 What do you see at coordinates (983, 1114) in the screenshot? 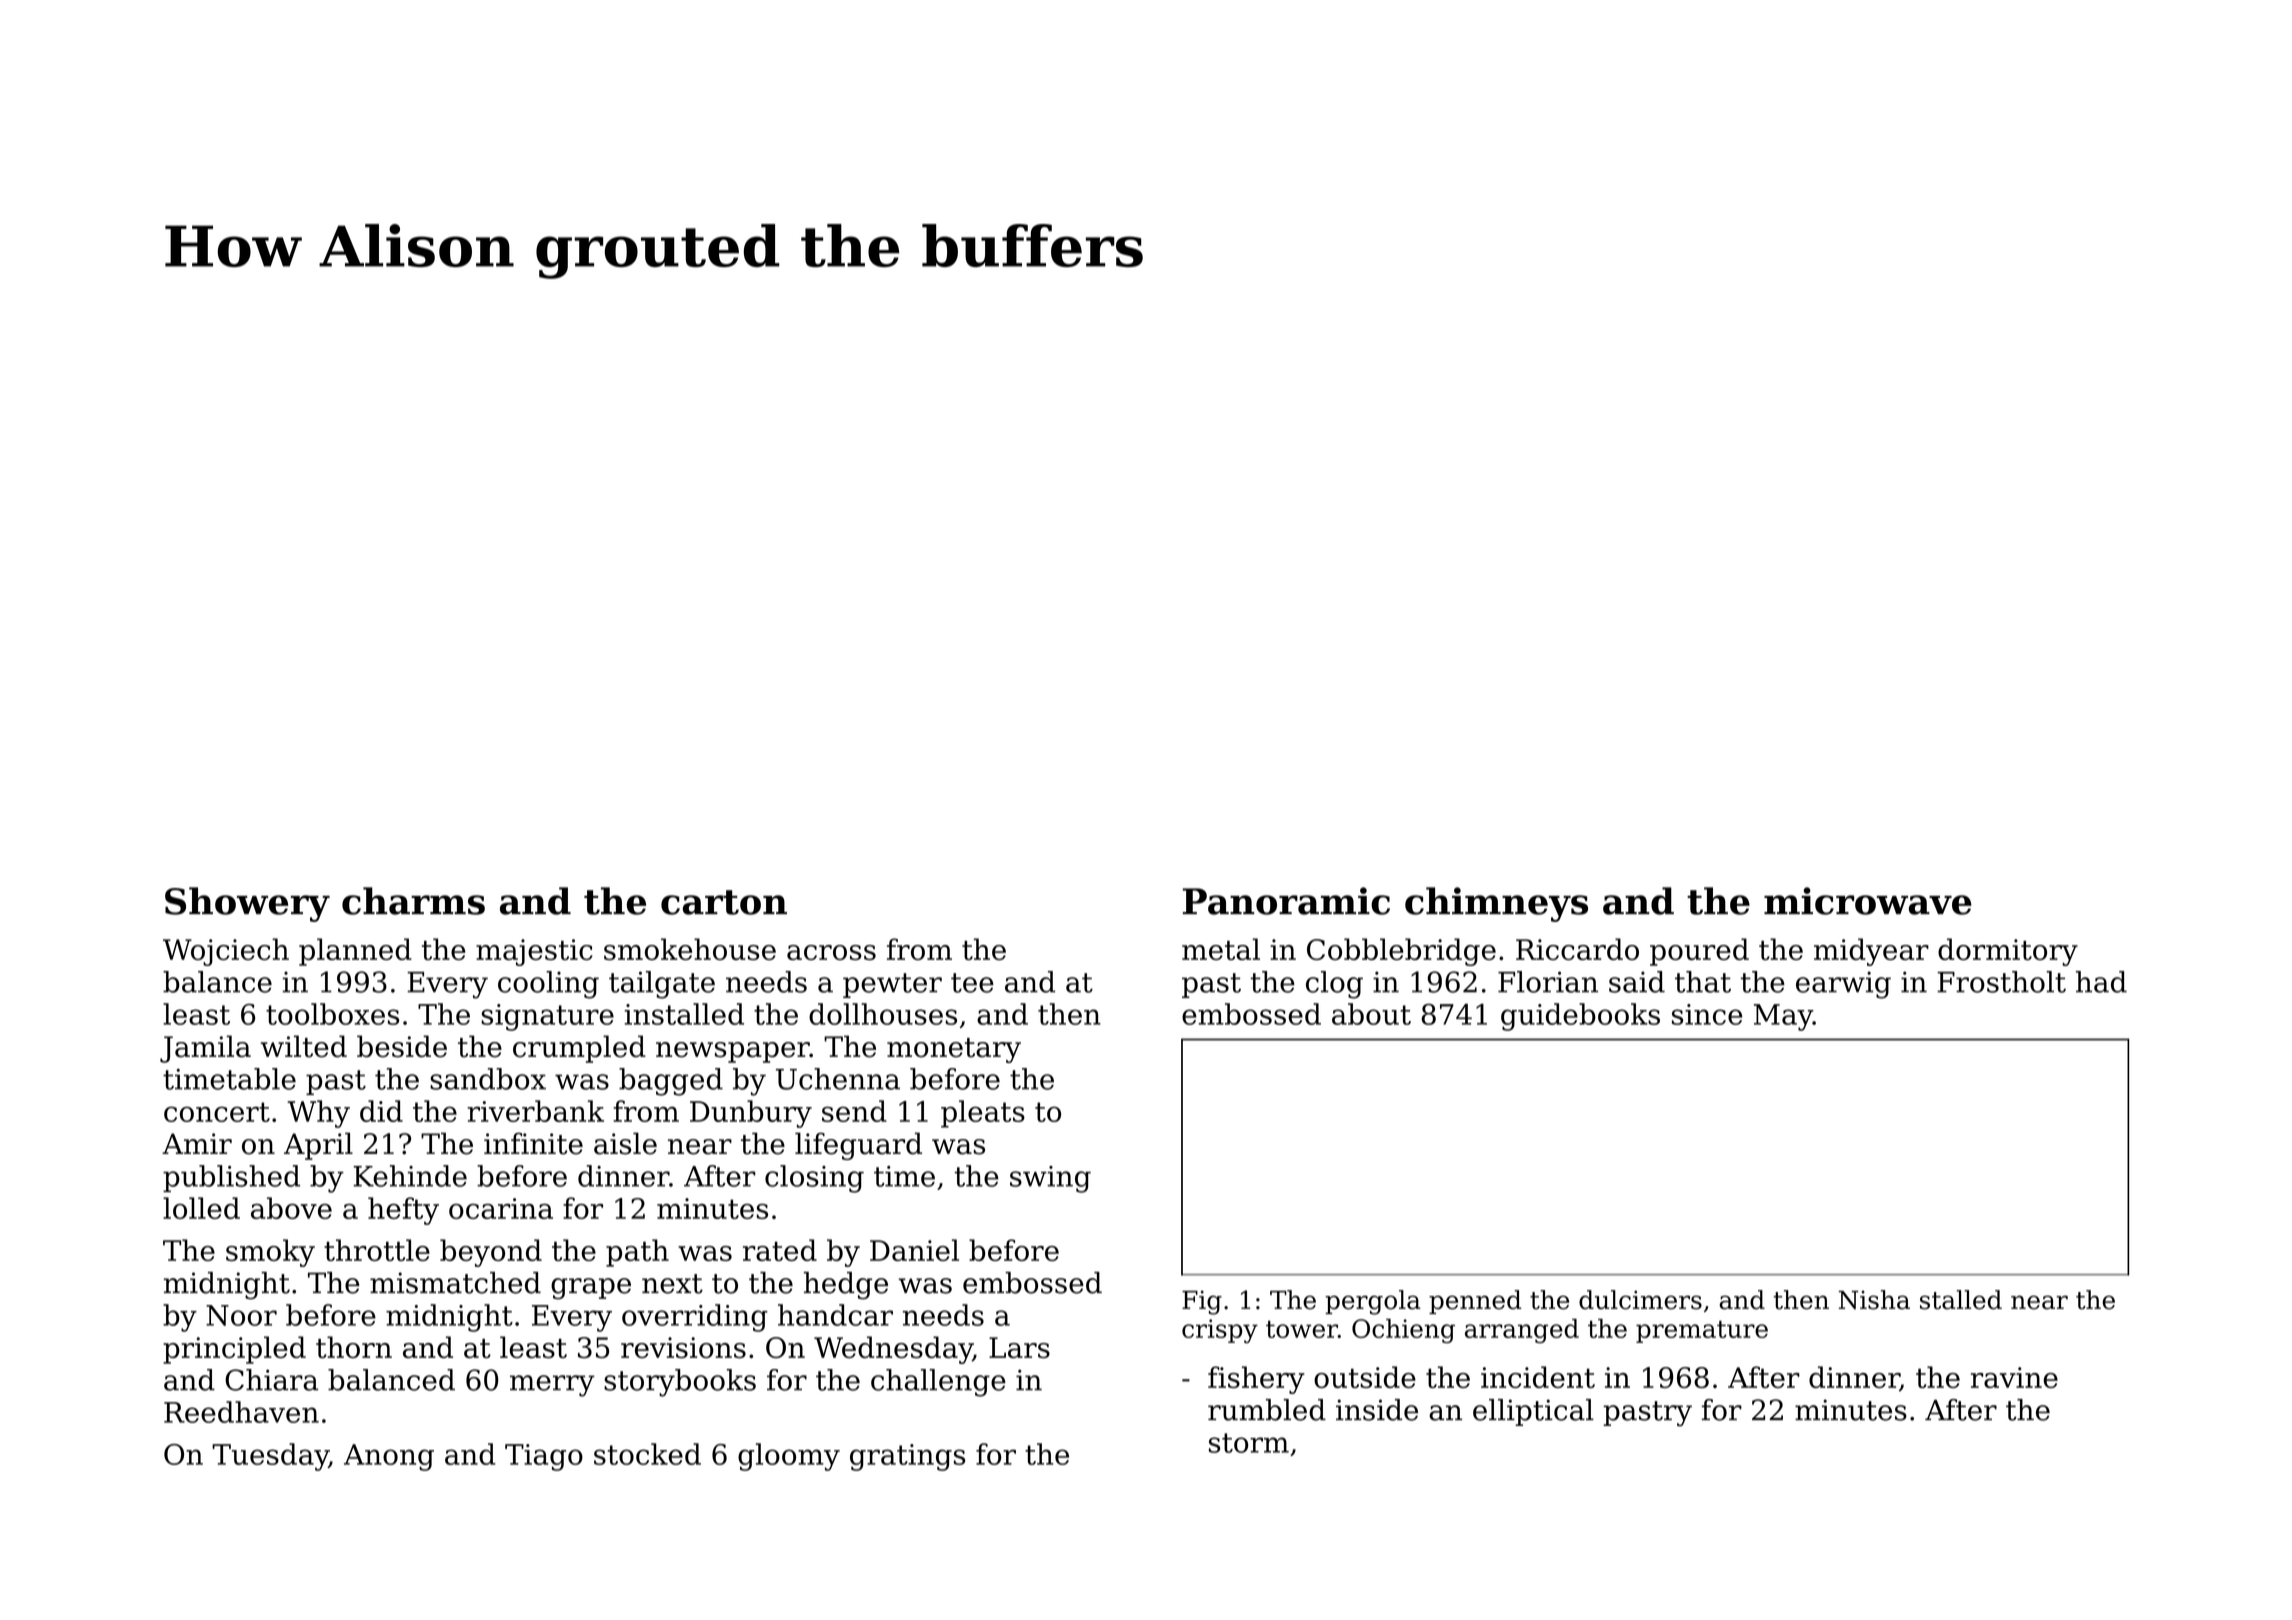
I see `pleats` at bounding box center [983, 1114].
